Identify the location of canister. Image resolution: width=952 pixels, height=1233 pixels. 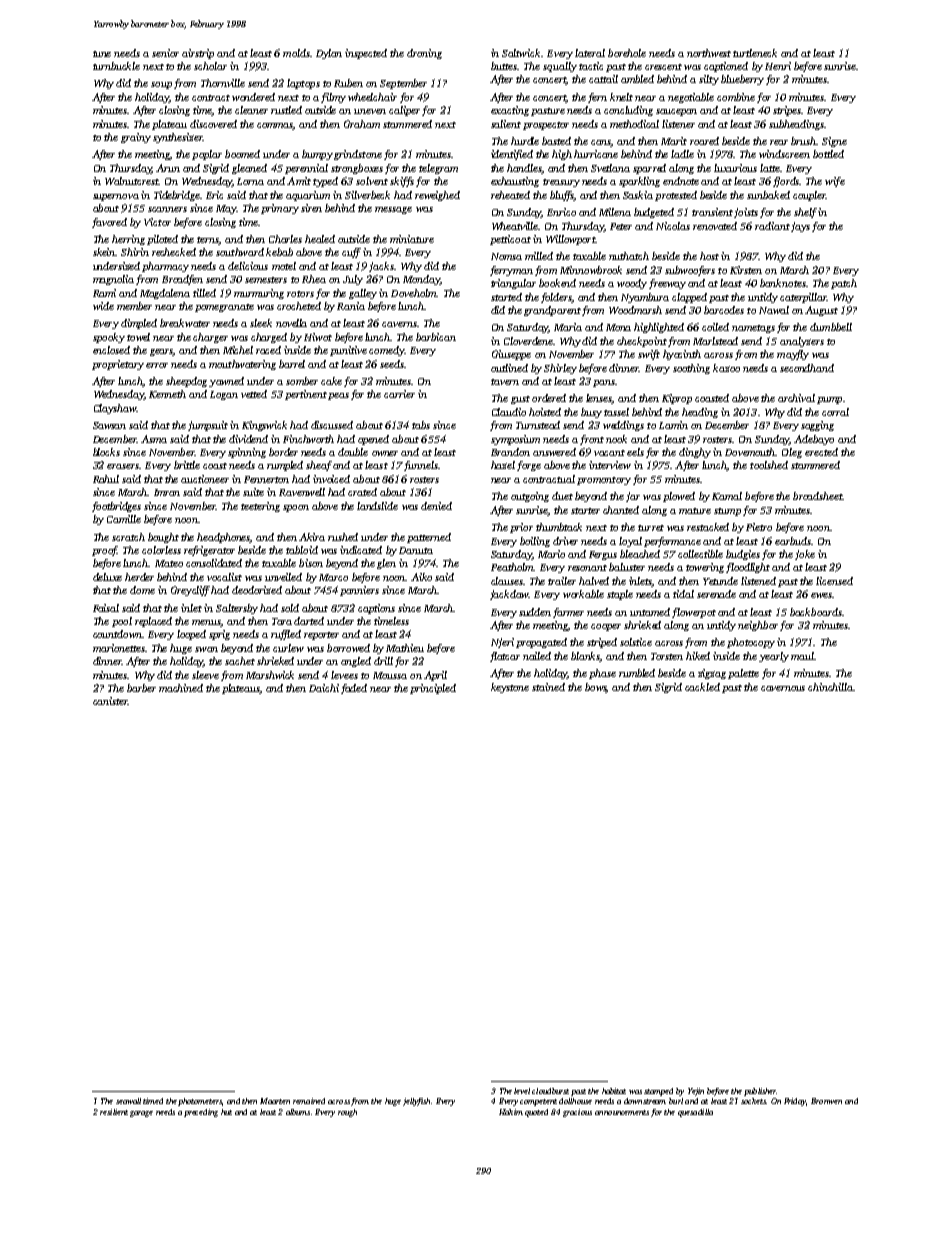
(110, 701).
